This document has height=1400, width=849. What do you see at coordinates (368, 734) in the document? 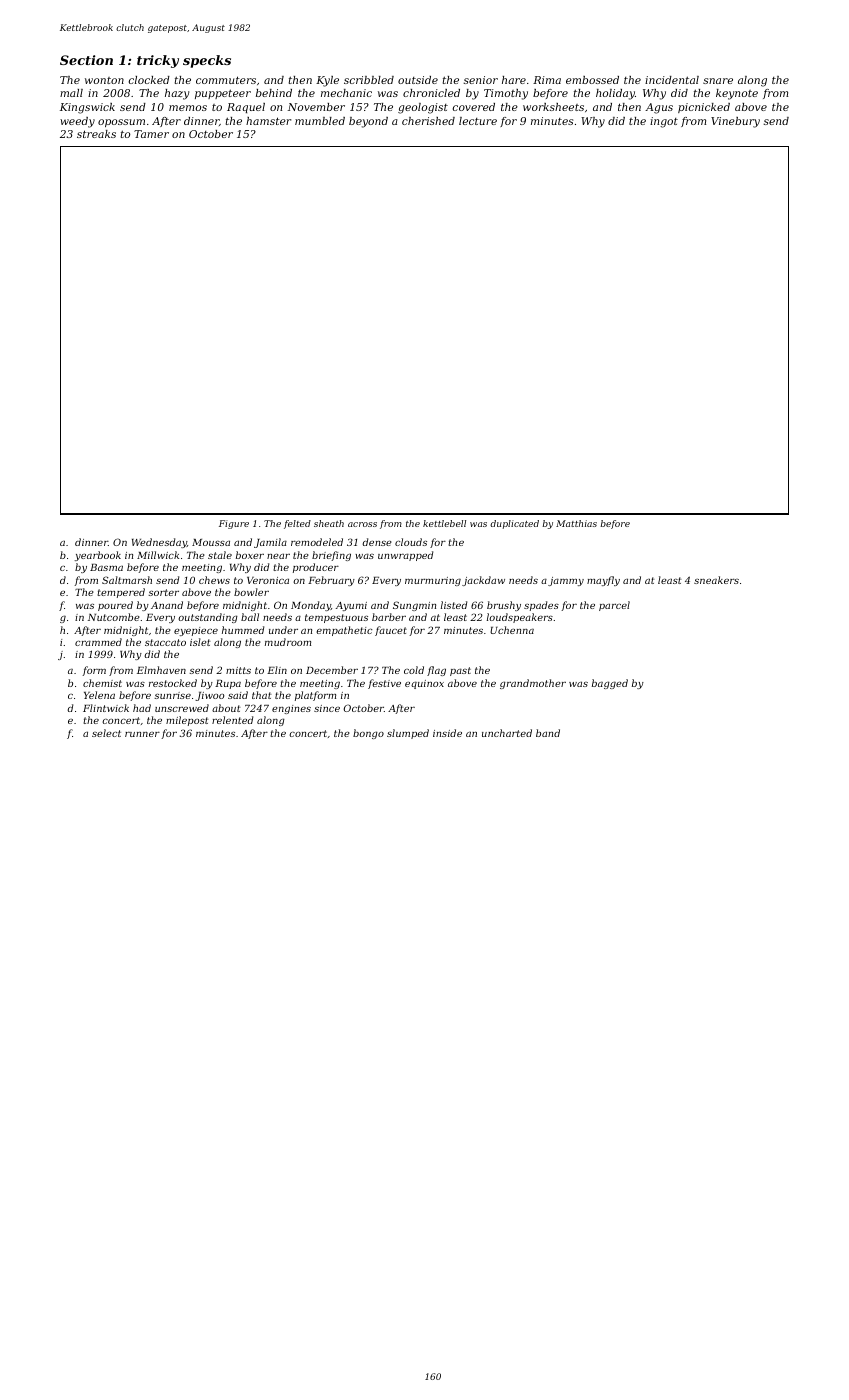
I see `bongo` at bounding box center [368, 734].
